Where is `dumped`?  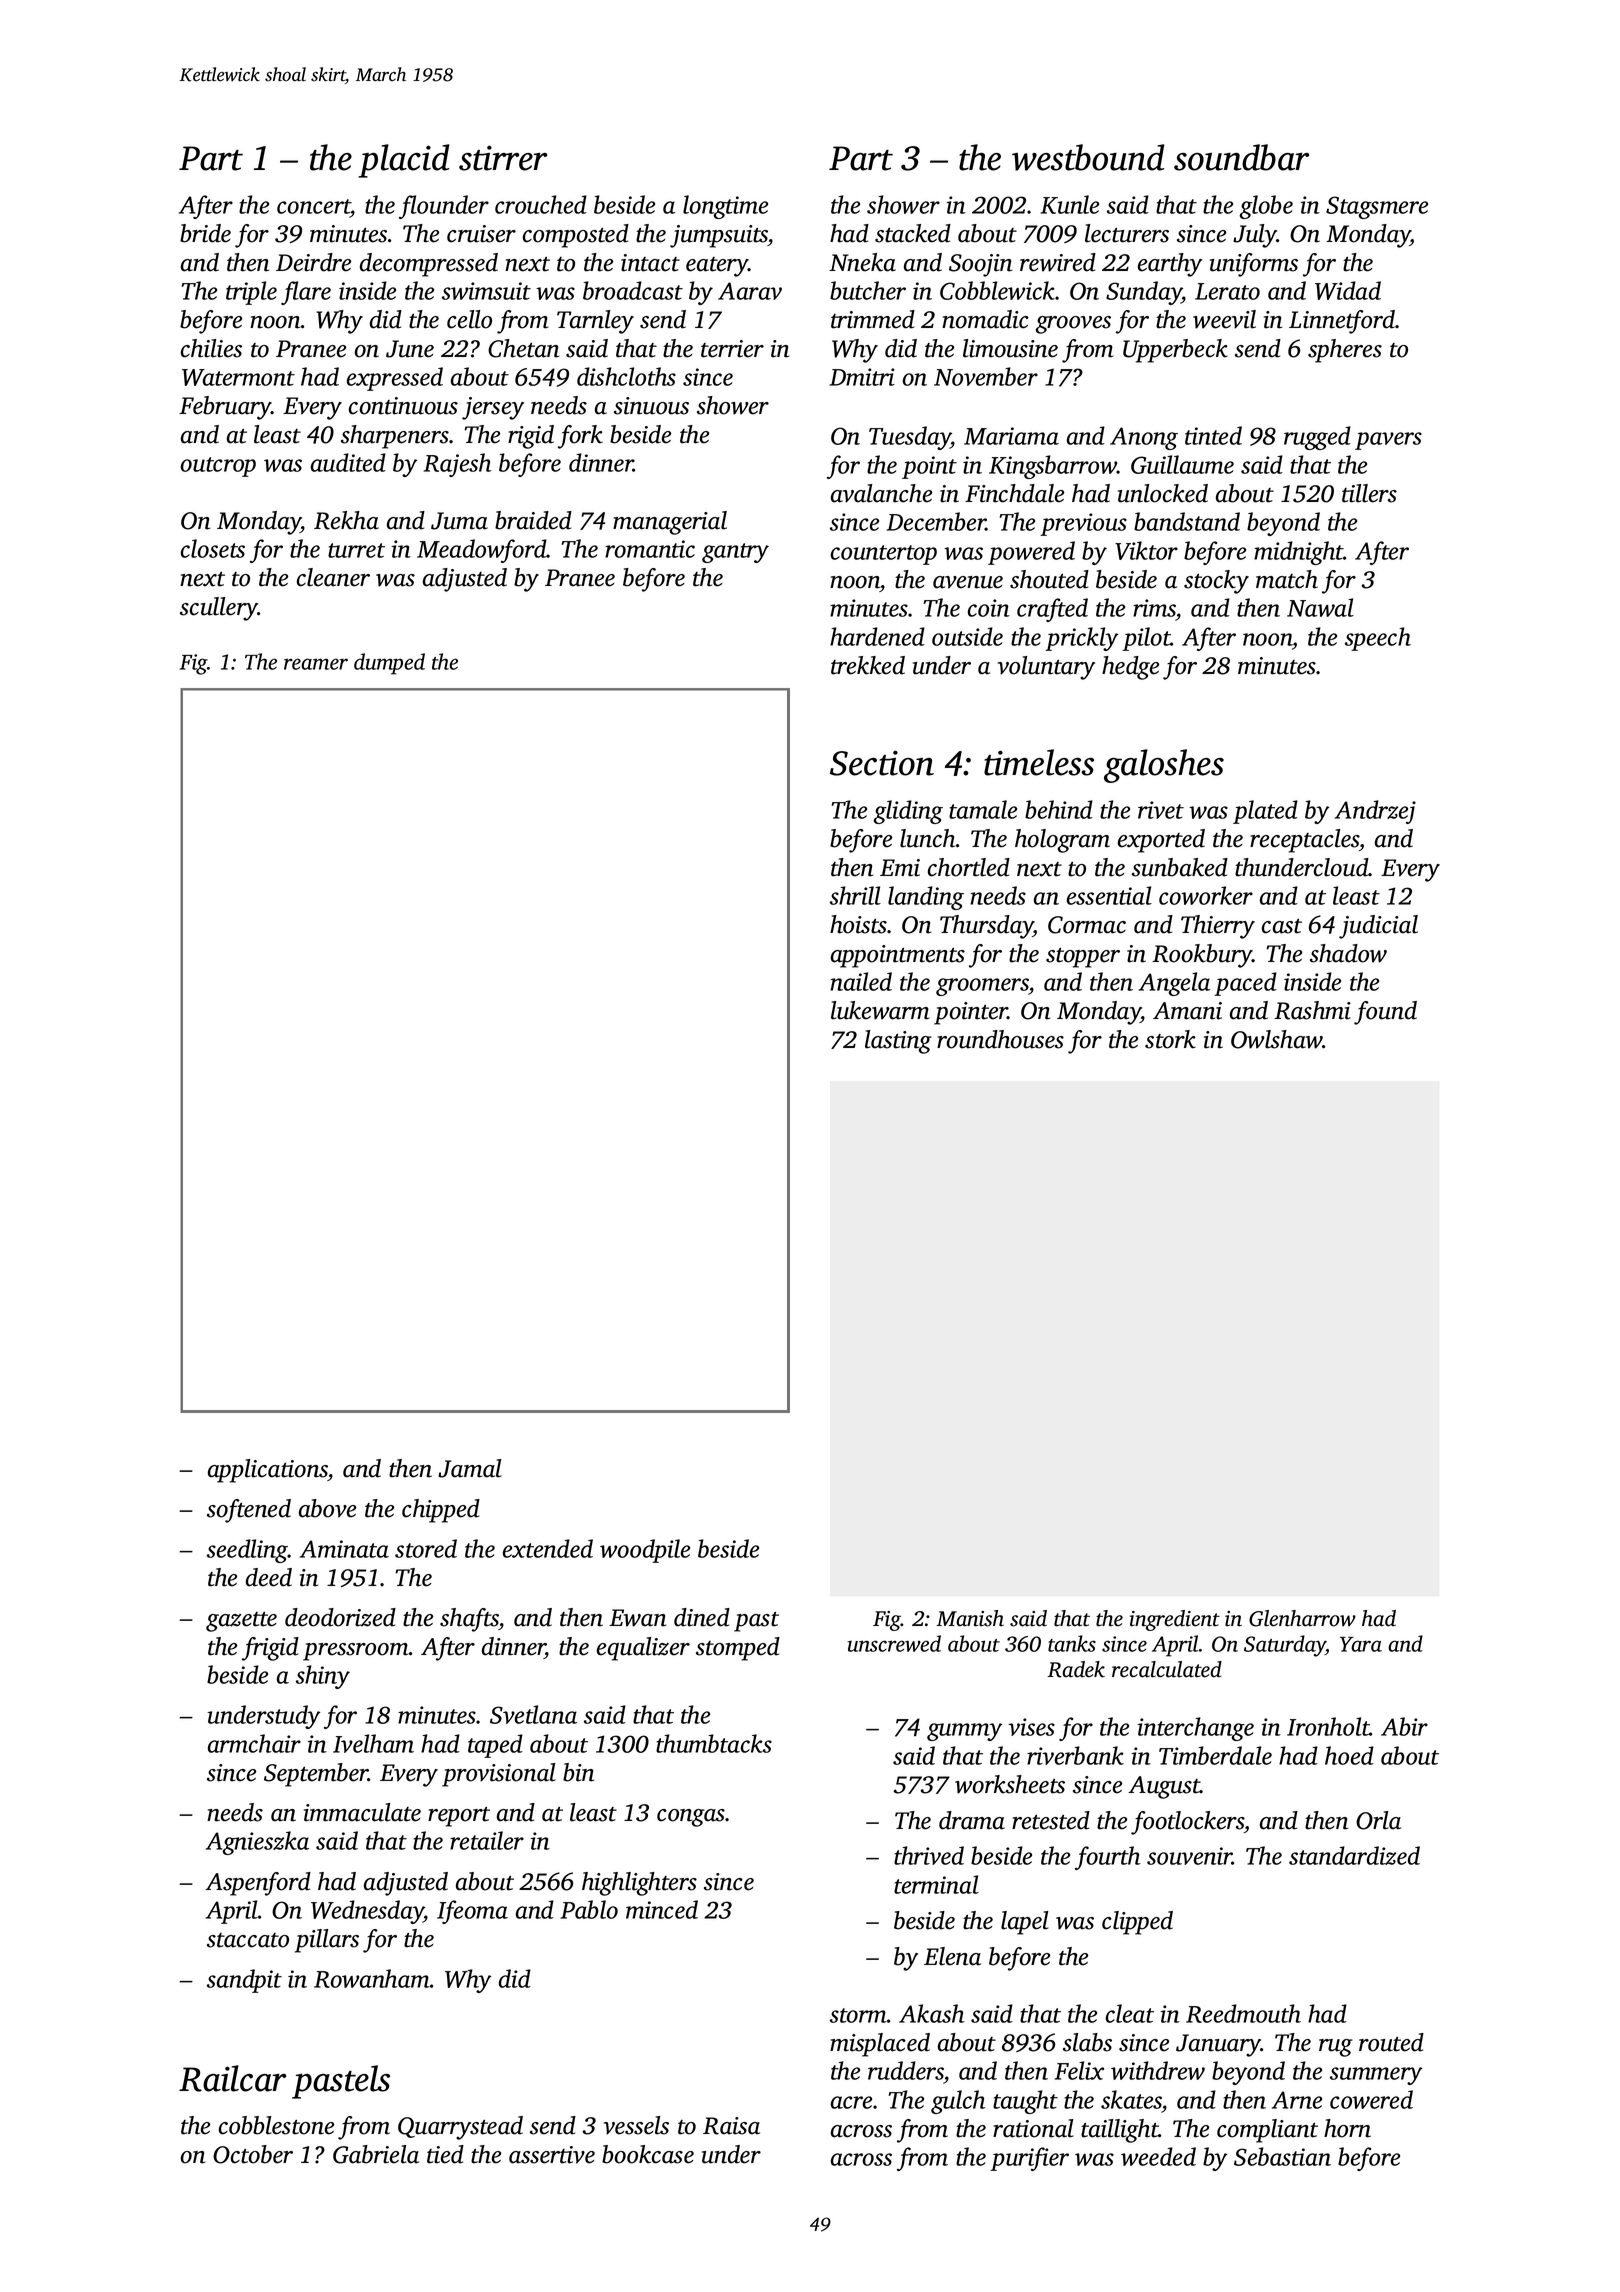
dumped is located at coordinates (389, 664).
